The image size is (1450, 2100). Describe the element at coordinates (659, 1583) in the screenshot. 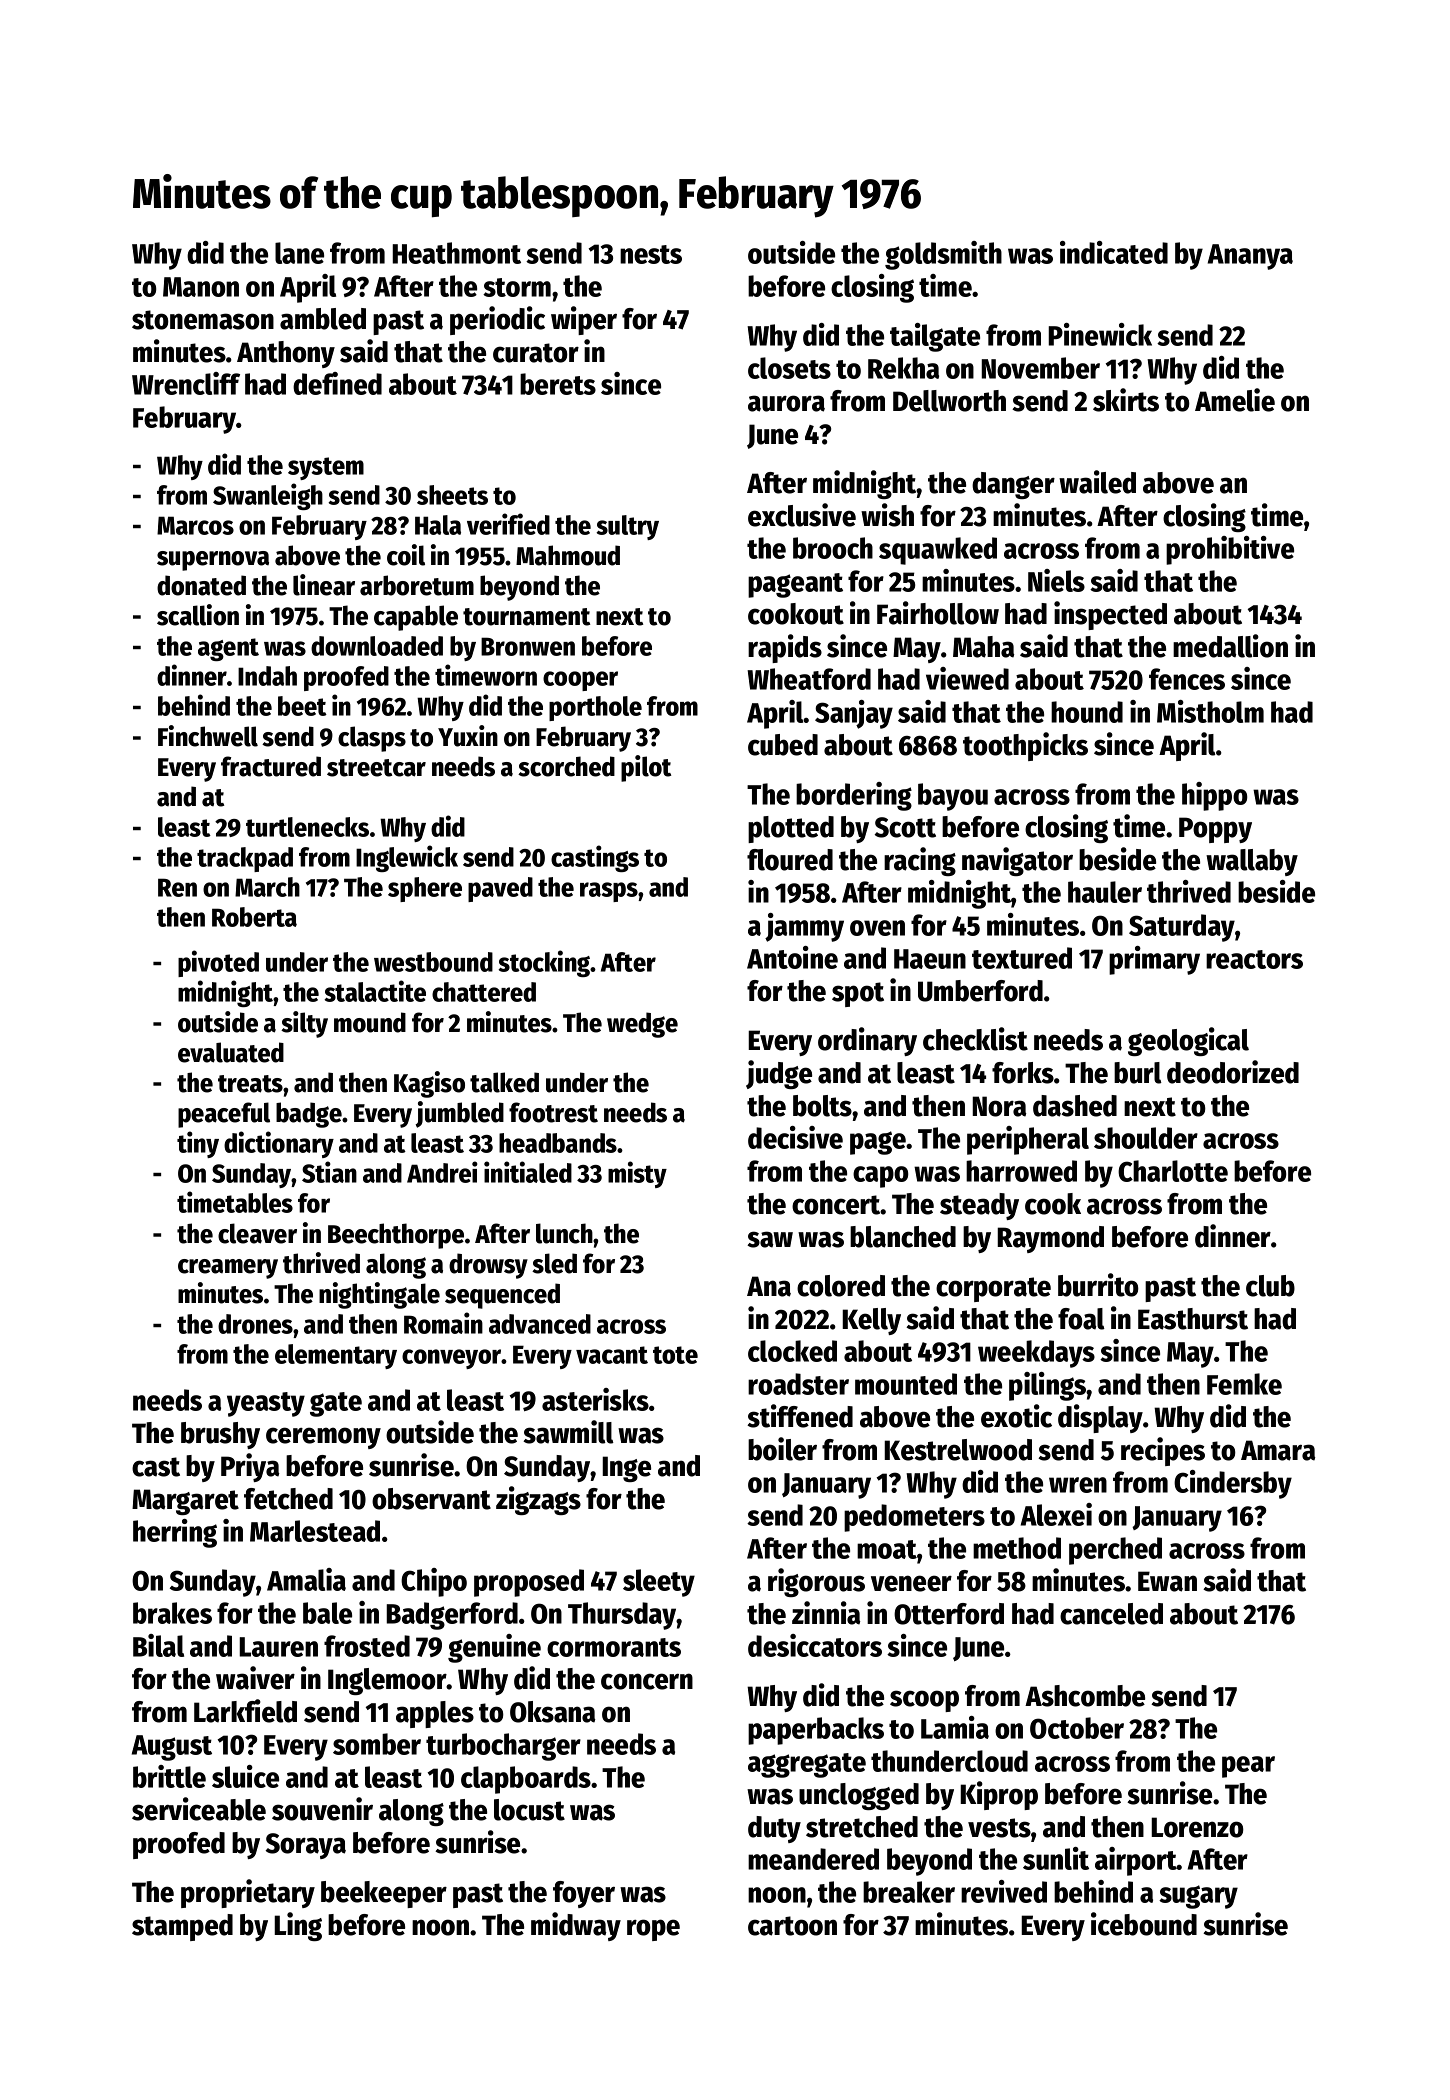

I see `sleety` at that location.
